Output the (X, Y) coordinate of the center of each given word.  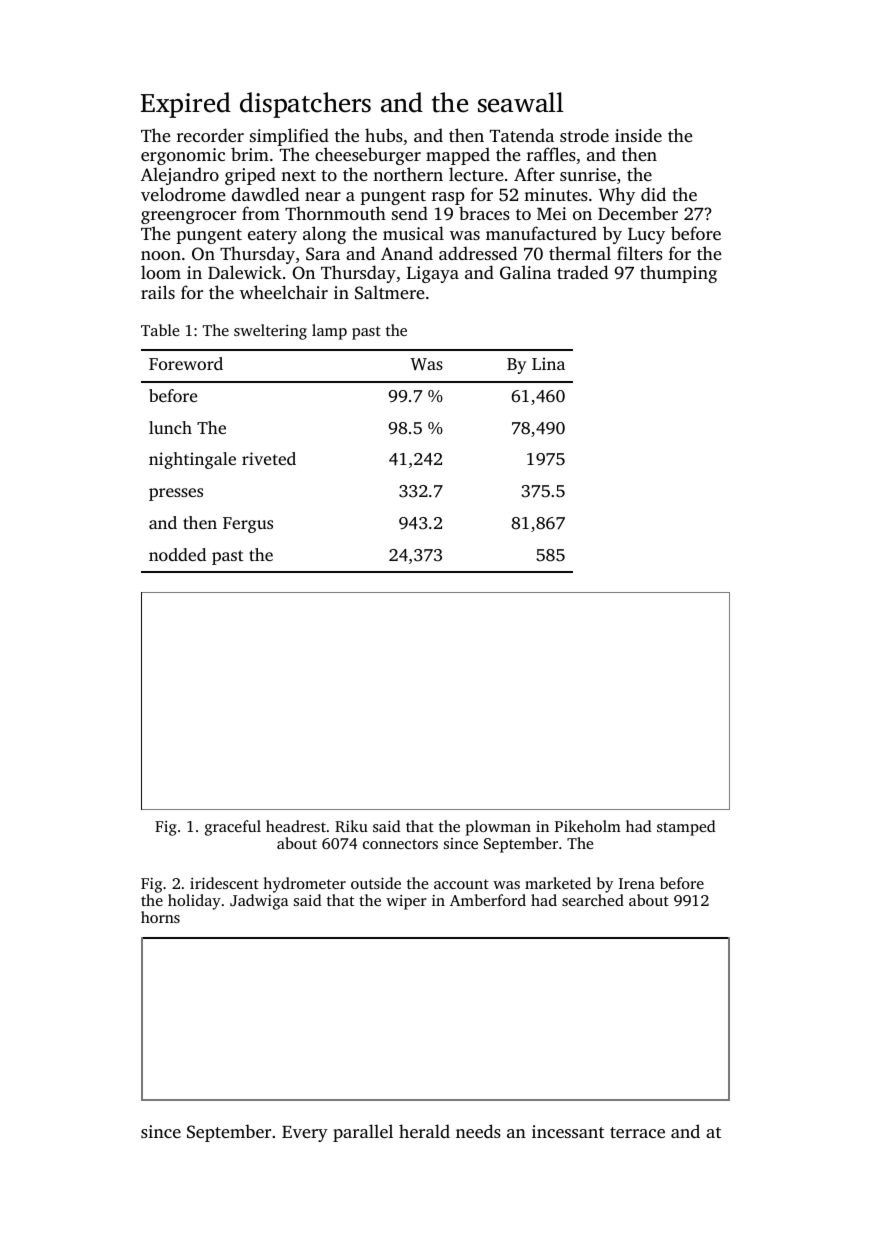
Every (305, 1134)
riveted (269, 458)
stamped (686, 828)
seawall (520, 102)
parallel (363, 1133)
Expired (186, 105)
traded (582, 272)
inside (638, 135)
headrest (296, 826)
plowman (498, 828)
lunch (170, 427)
